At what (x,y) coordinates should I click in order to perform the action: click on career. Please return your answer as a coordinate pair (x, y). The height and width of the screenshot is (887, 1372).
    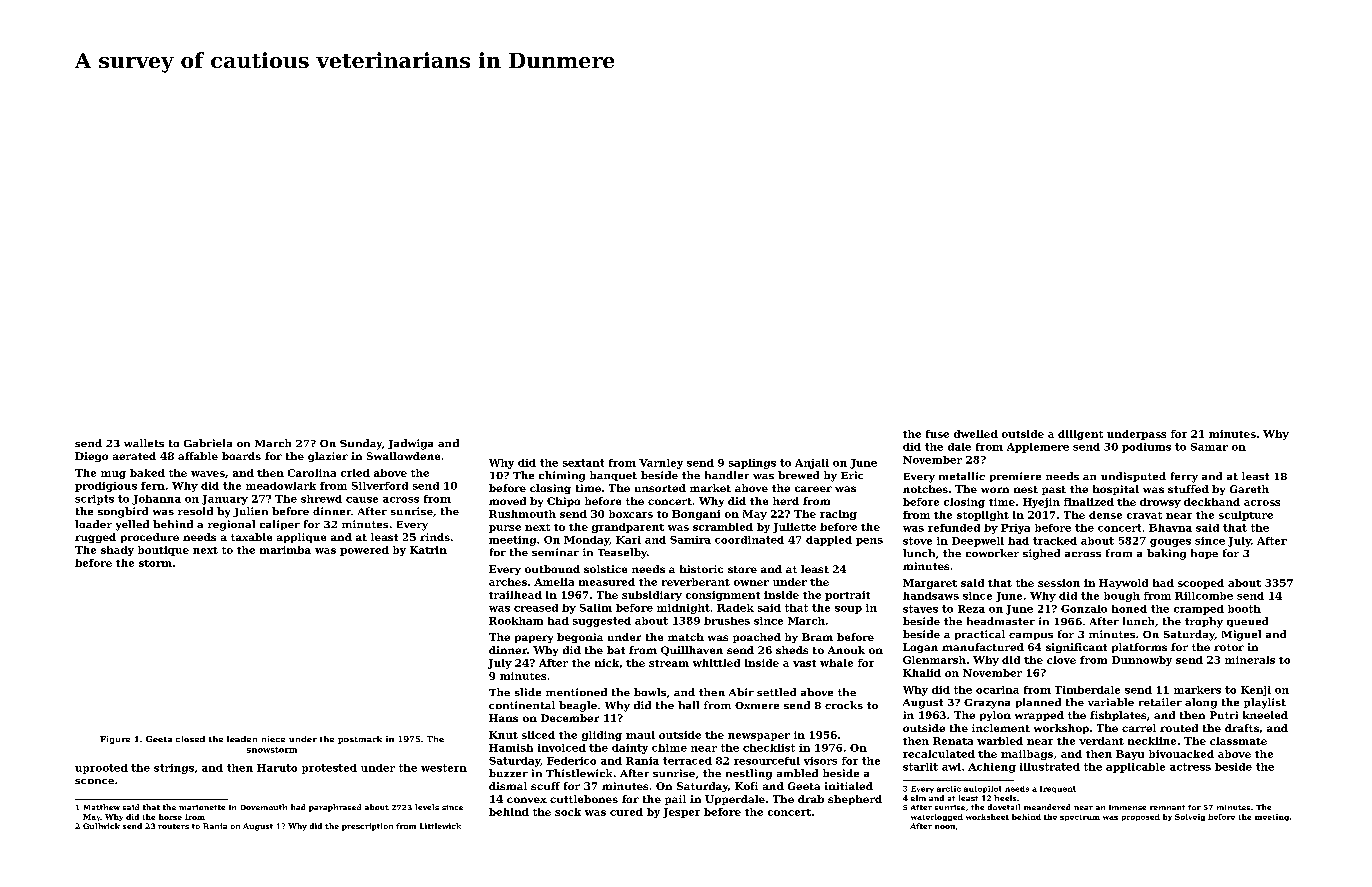
    Looking at the image, I should click on (813, 489).
